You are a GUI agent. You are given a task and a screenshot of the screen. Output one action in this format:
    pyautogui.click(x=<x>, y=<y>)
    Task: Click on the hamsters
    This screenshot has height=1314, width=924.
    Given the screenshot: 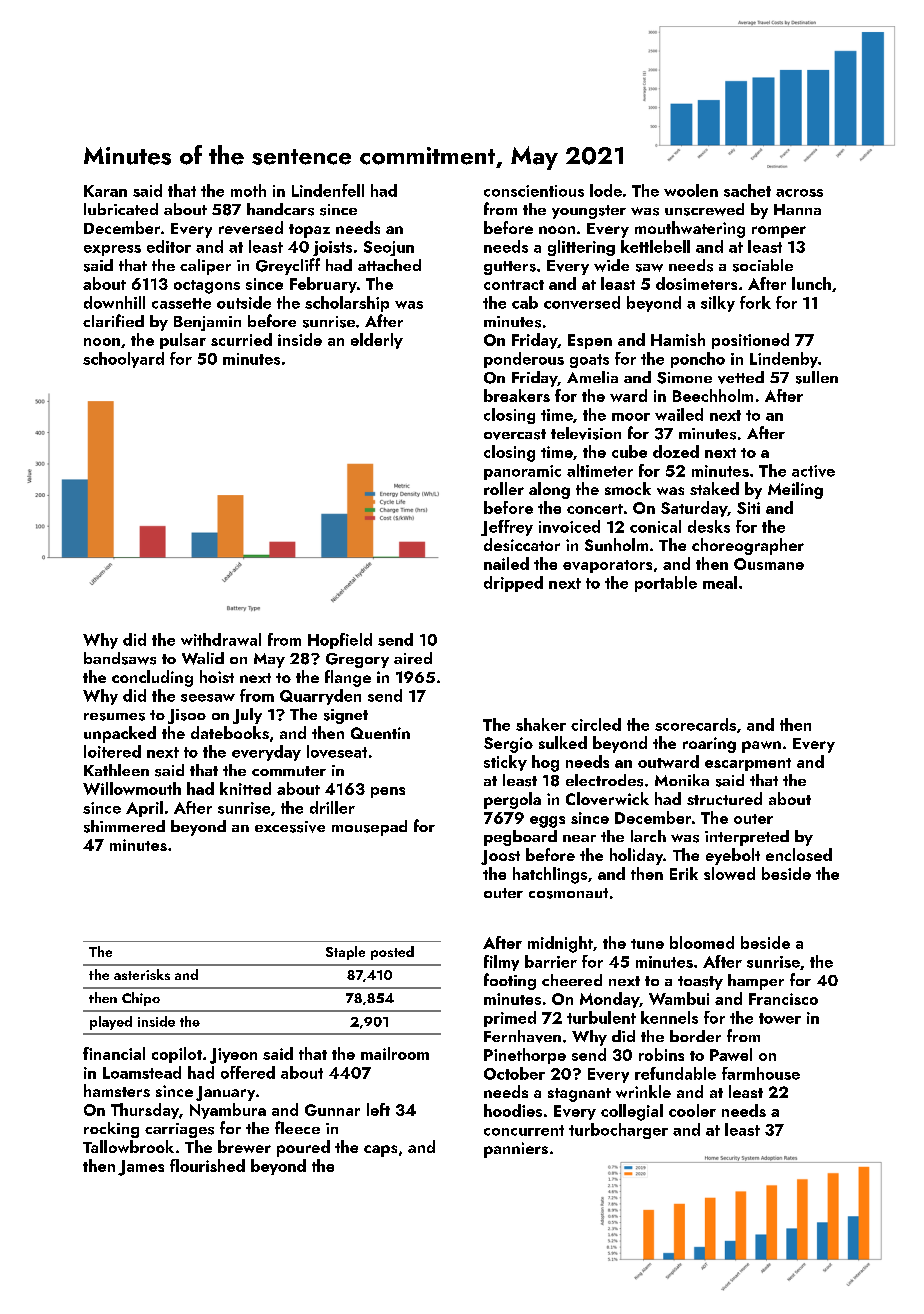 What is the action you would take?
    pyautogui.click(x=117, y=1090)
